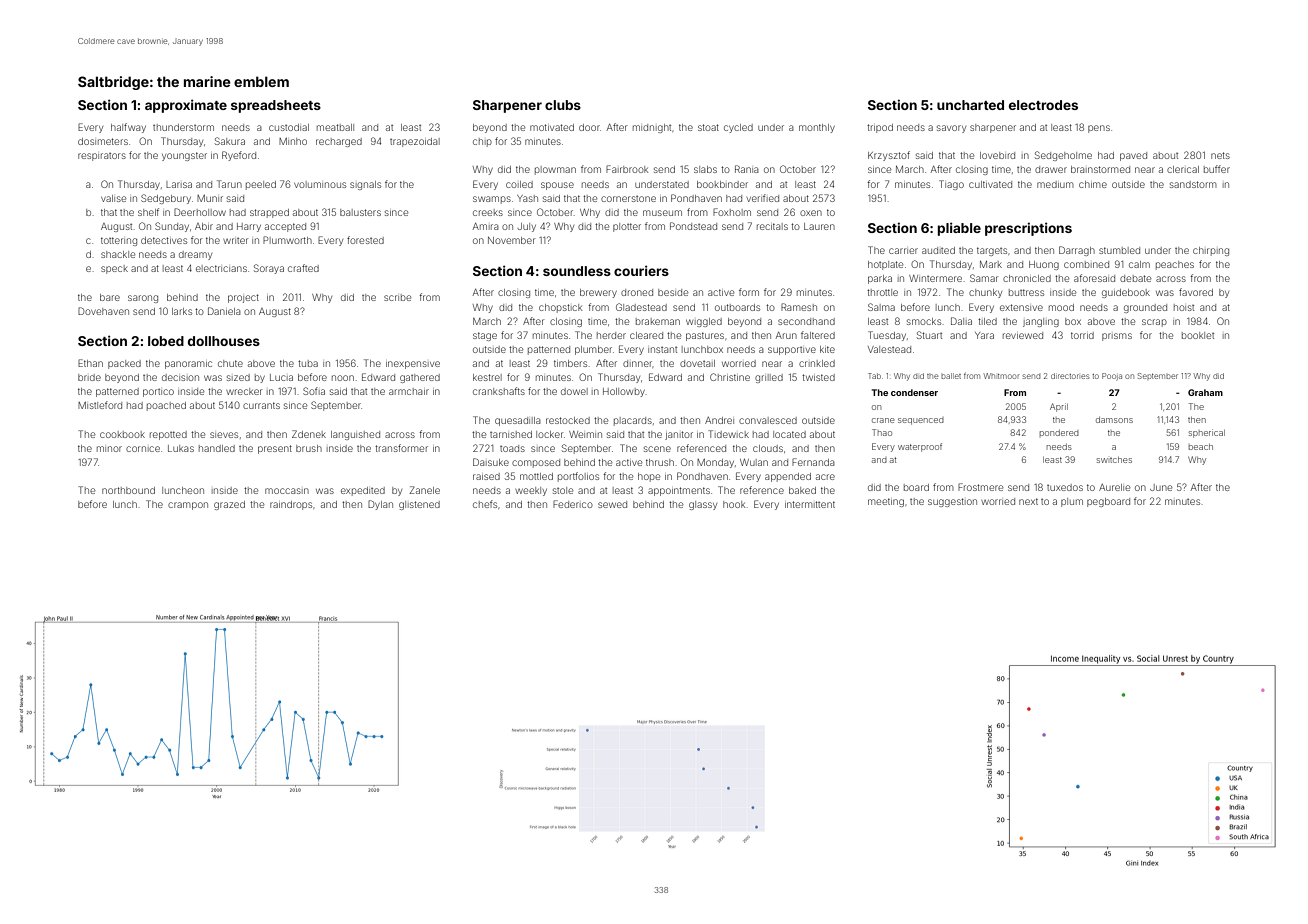 The width and height of the page is (1308, 924). I want to click on spherical, so click(1207, 433).
